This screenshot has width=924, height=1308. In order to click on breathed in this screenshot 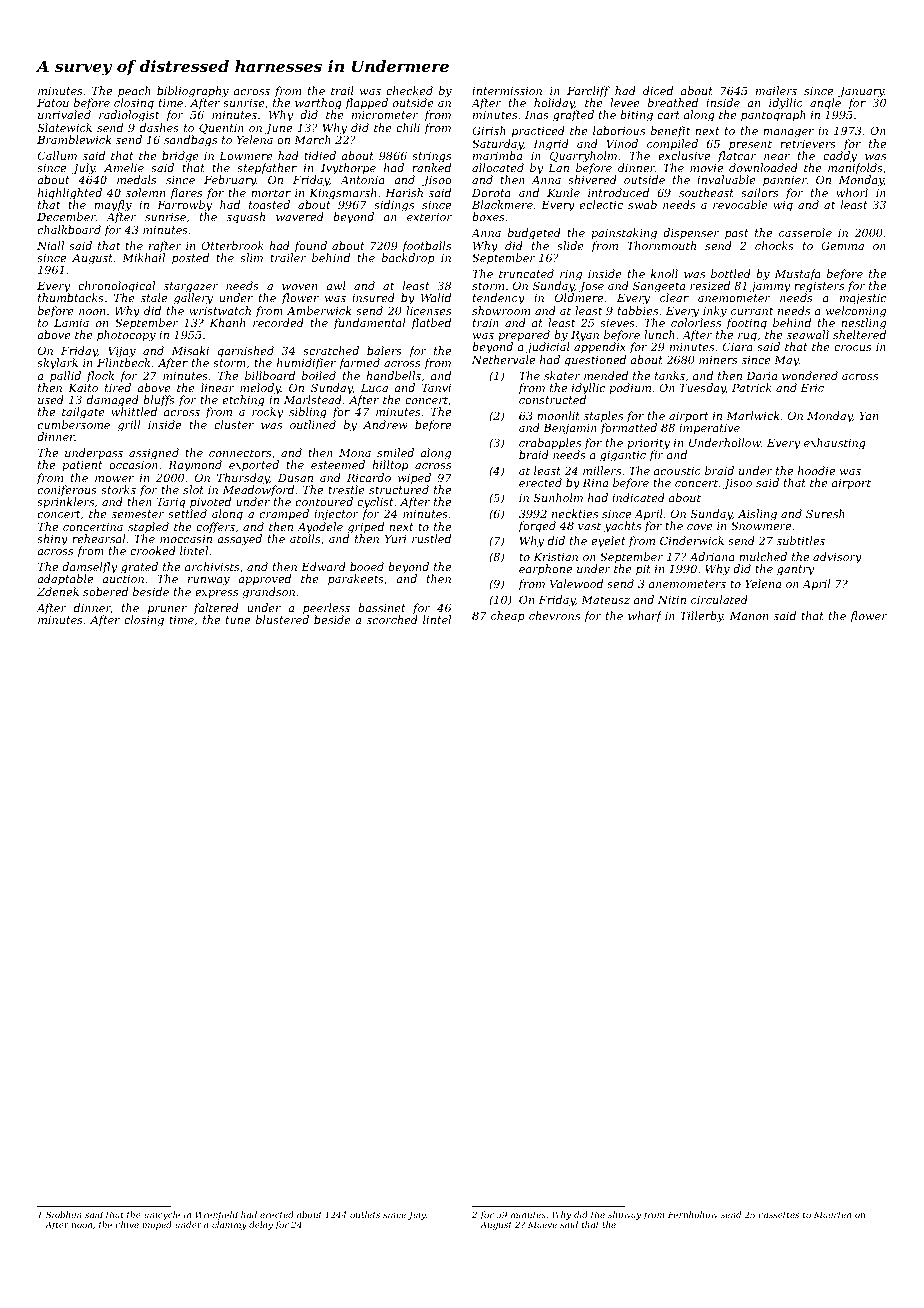, I will do `click(673, 102)`.
